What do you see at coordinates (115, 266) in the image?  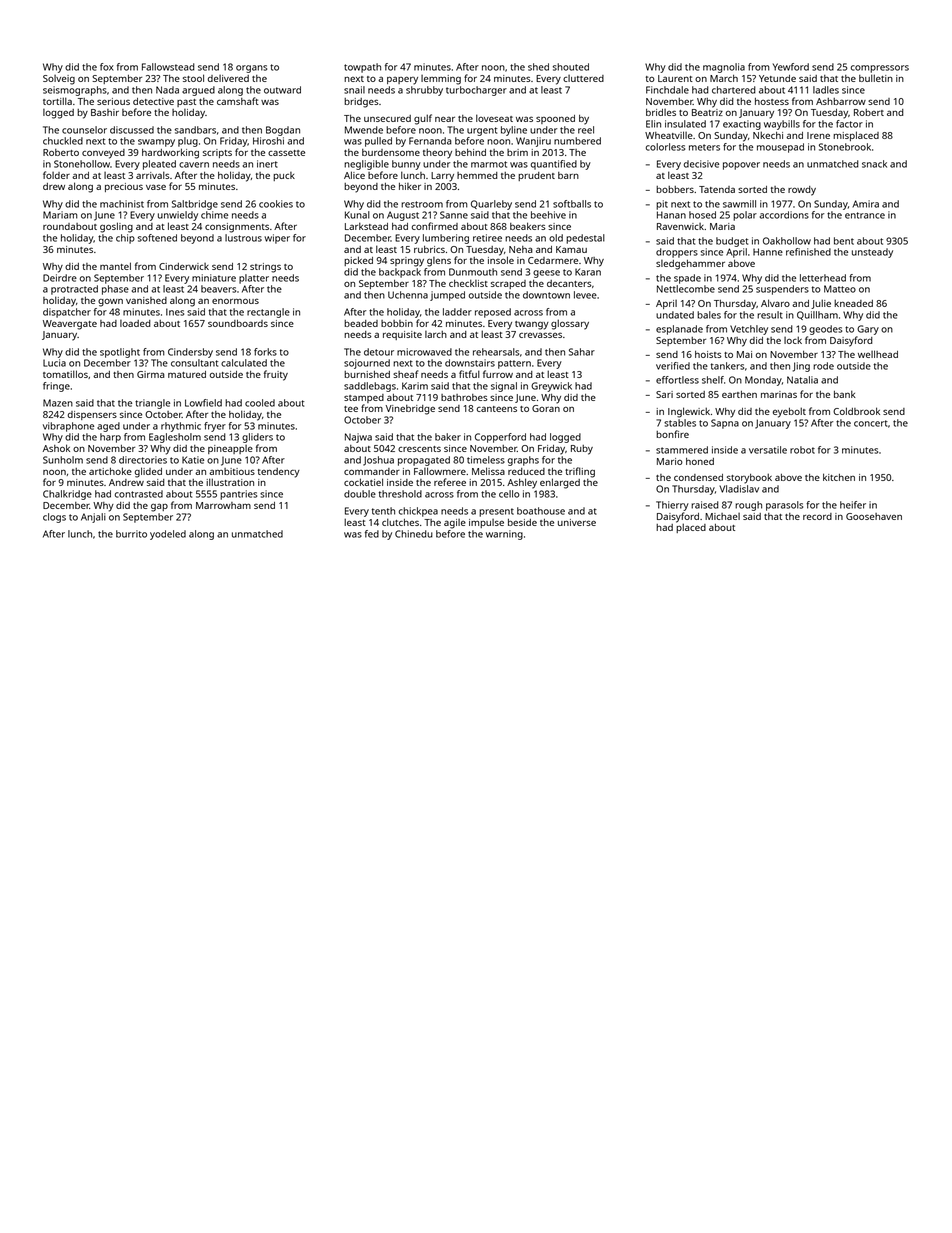 I see `mantel` at bounding box center [115, 266].
